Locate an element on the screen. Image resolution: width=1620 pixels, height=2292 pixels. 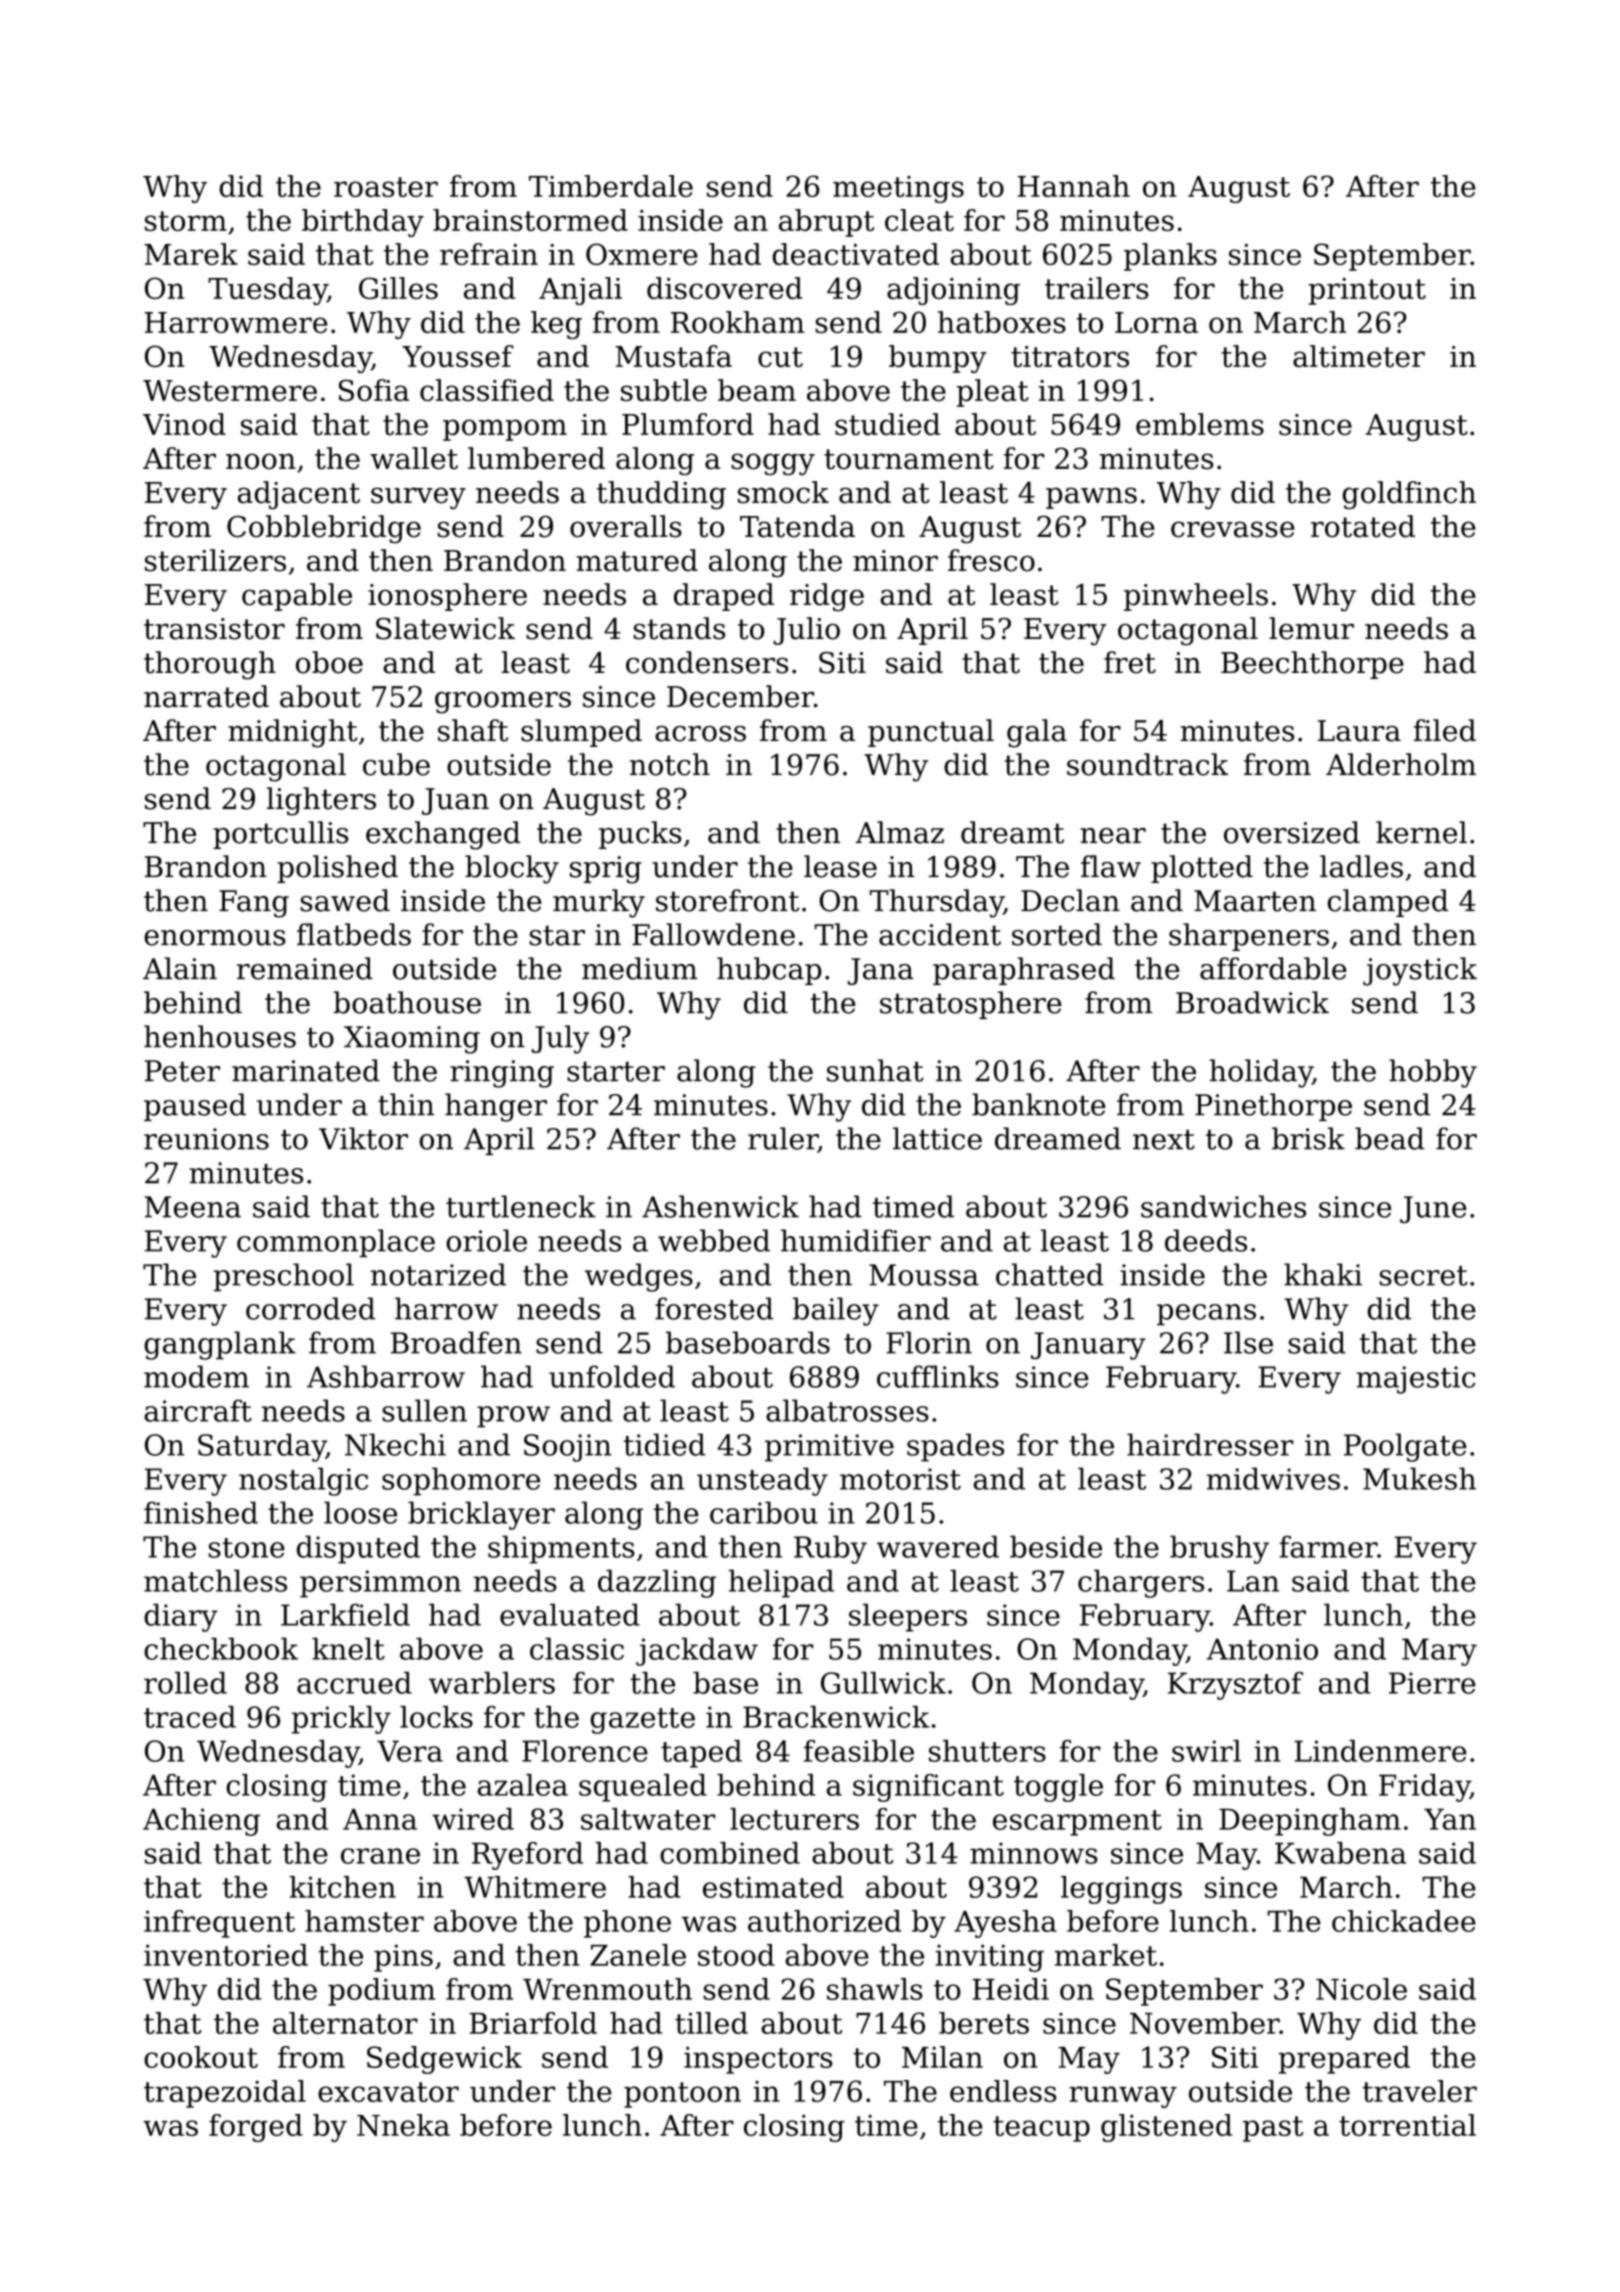
Nicole is located at coordinates (1361, 1989).
